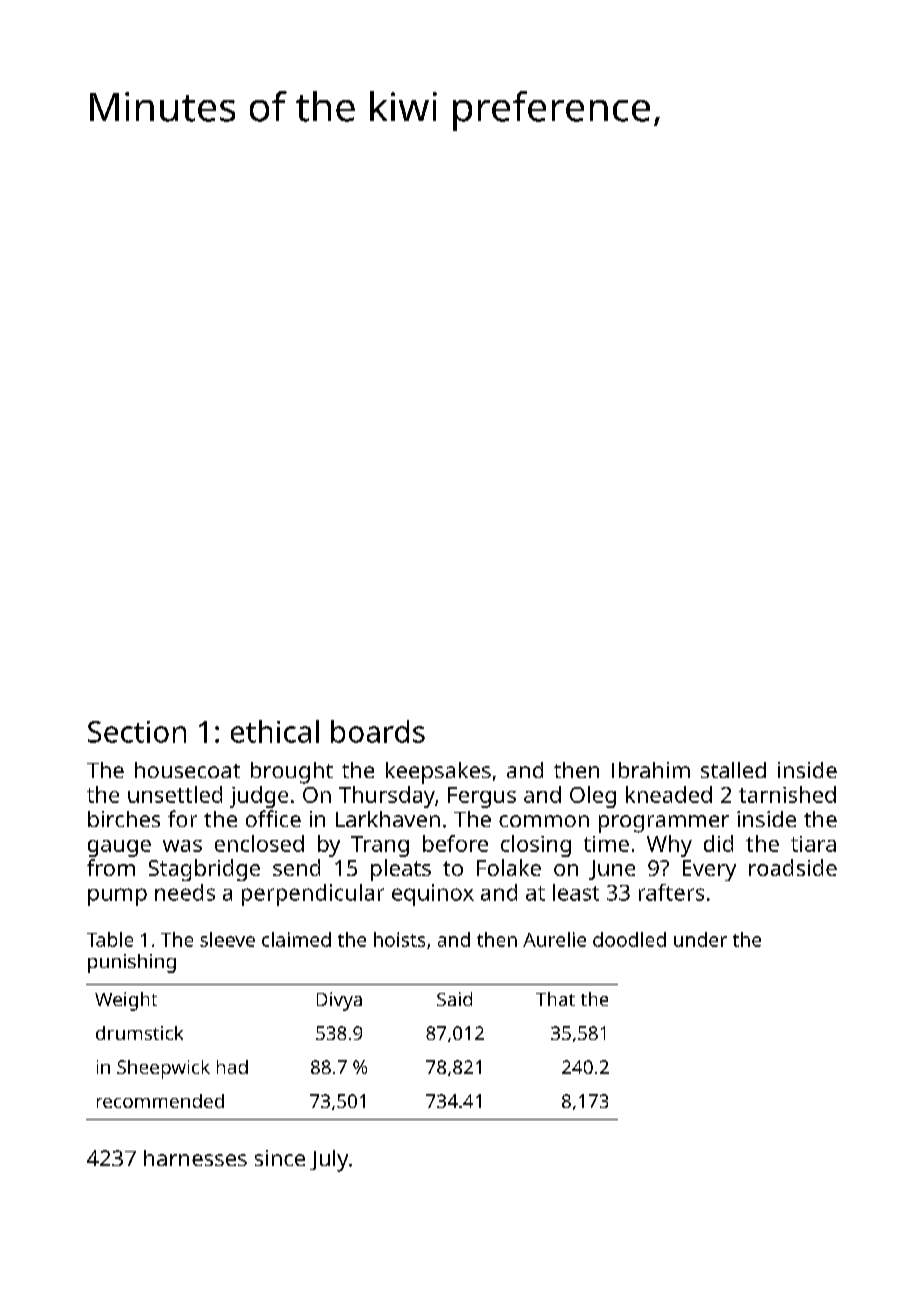 This screenshot has width=924, height=1311. Describe the element at coordinates (787, 794) in the screenshot. I see `tarnished` at that location.
